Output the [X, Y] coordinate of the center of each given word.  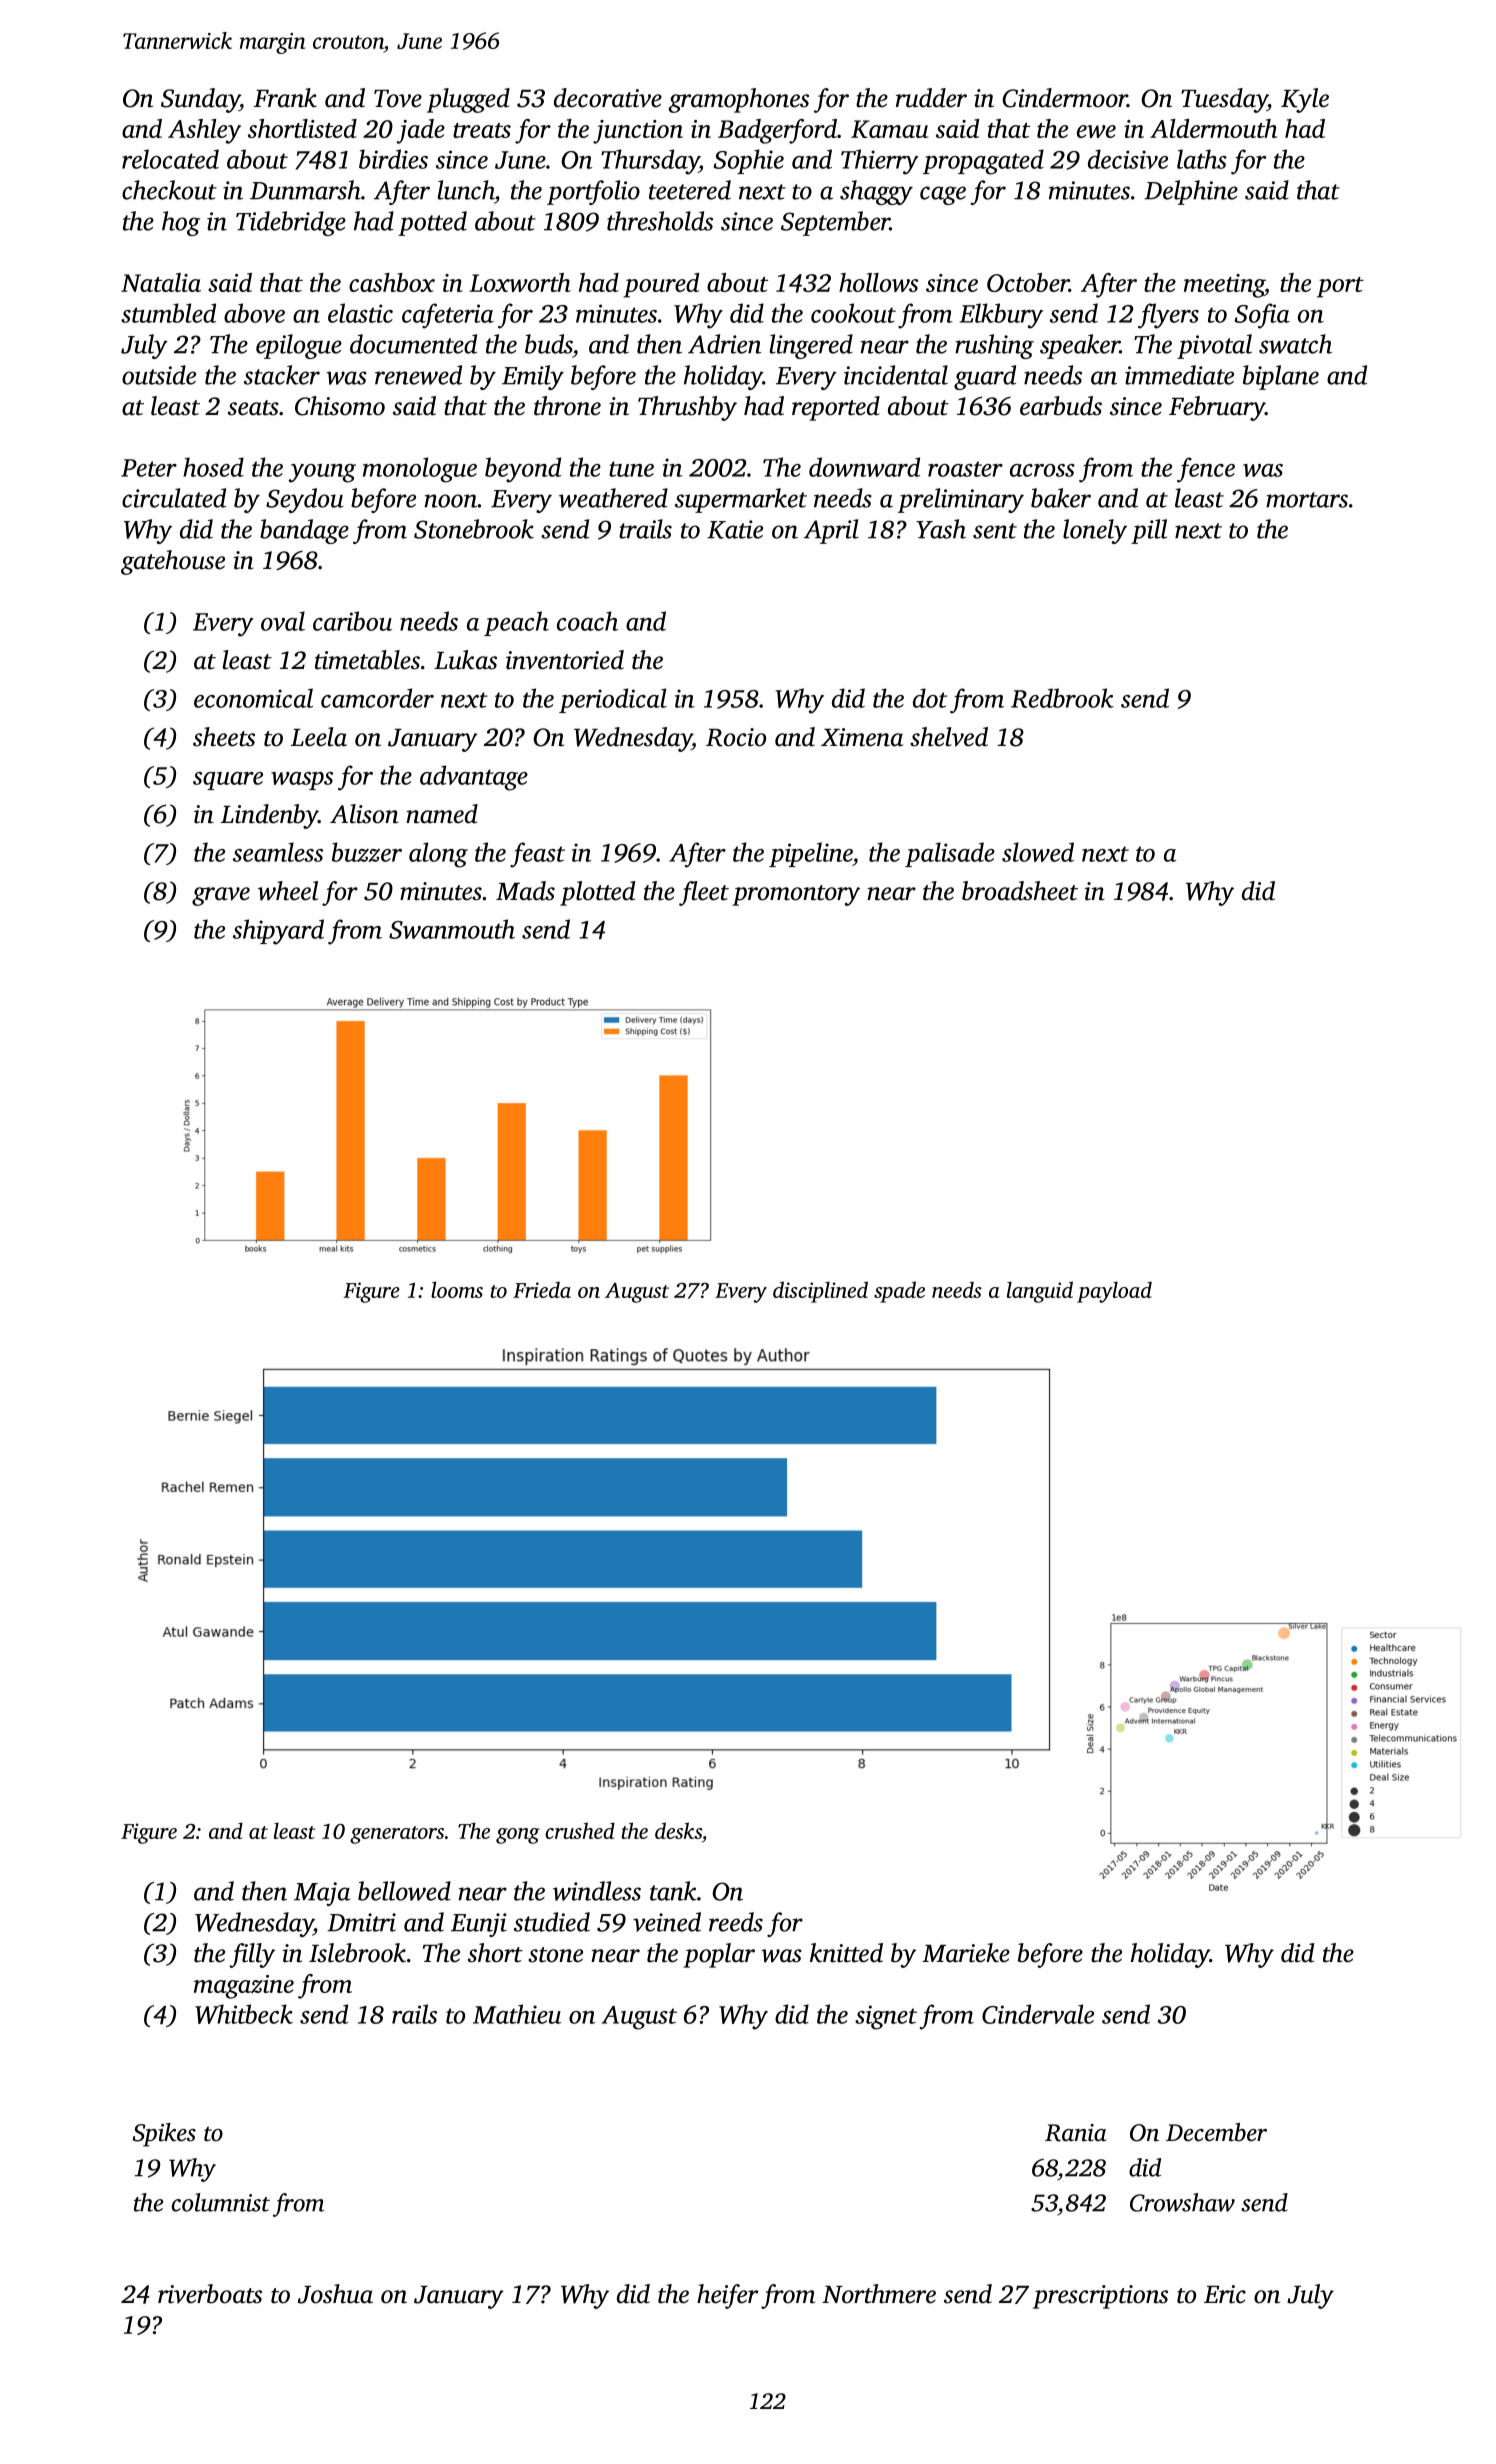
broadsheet [1020, 891]
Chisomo [340, 406]
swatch [1295, 344]
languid [1040, 1292]
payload [1114, 1292]
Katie [735, 529]
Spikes [164, 2135]
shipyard [278, 932]
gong [518, 1836]
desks [678, 1830]
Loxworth [520, 282]
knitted [846, 1953]
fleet [704, 893]
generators [397, 1835]
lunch [466, 190]
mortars [1307, 500]
